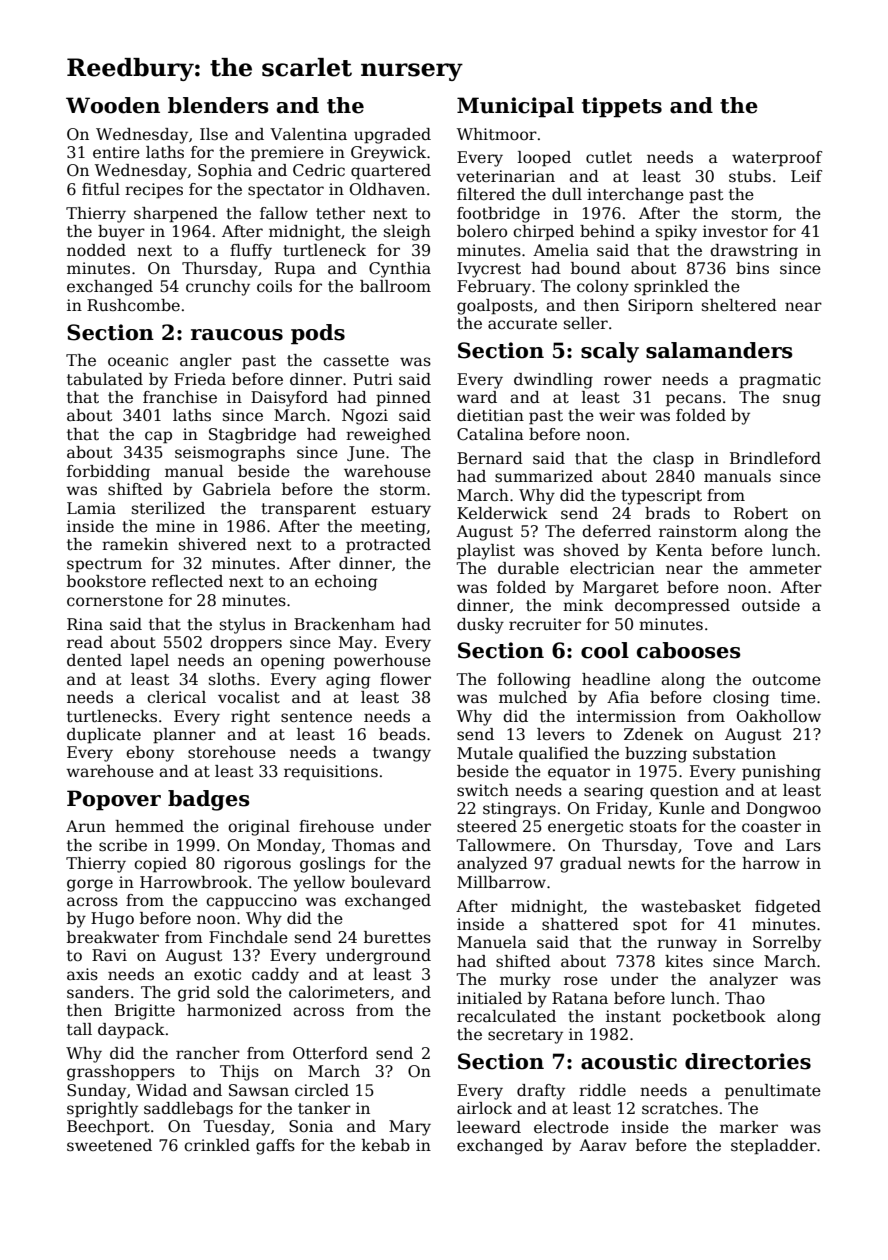  What do you see at coordinates (113, 105) in the screenshot?
I see `Wooden` at bounding box center [113, 105].
